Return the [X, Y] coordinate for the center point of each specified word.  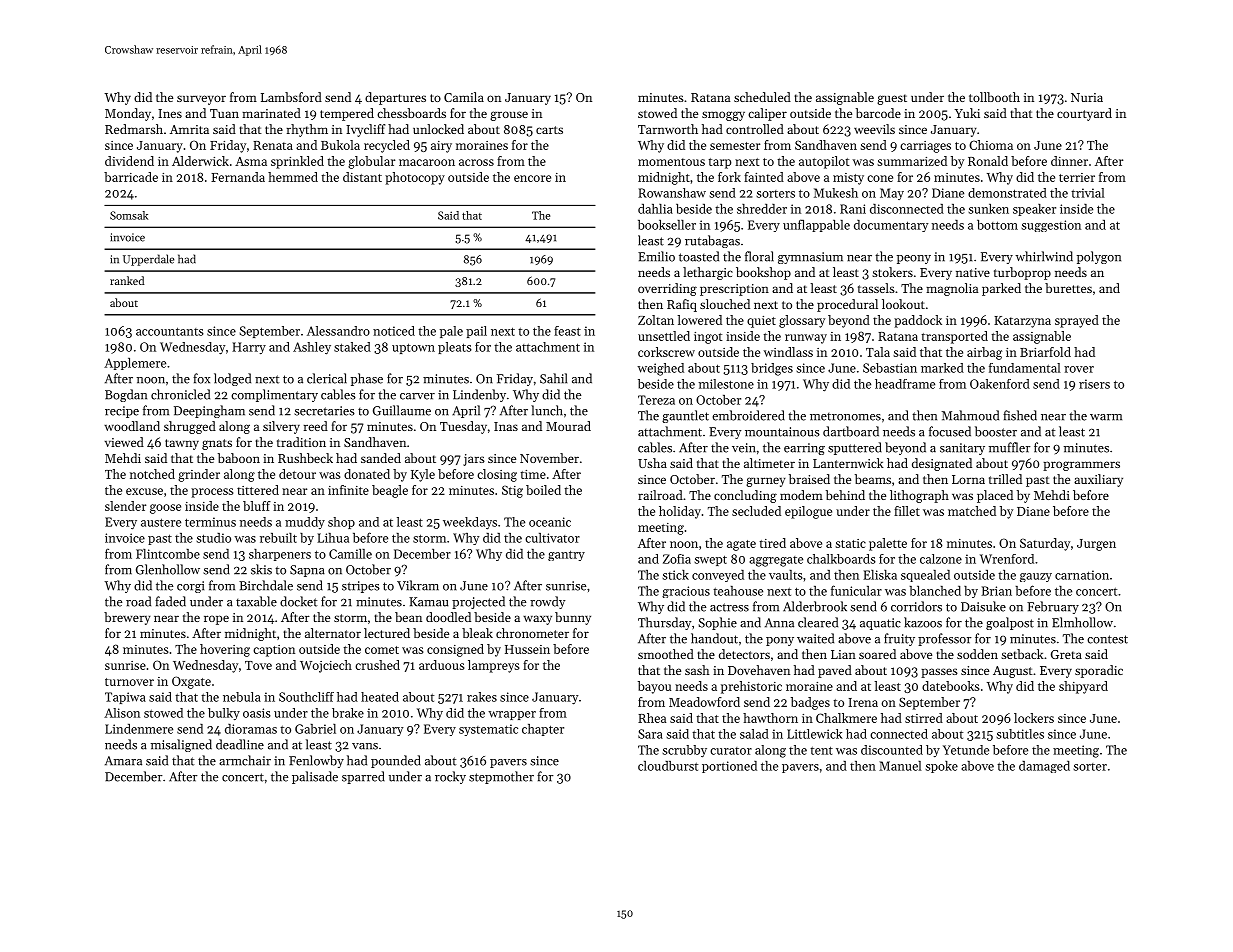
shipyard [1083, 687]
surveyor [201, 100]
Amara [123, 761]
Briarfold [1045, 352]
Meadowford [704, 702]
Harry [249, 348]
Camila [464, 97]
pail [476, 332]
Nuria [1087, 97]
